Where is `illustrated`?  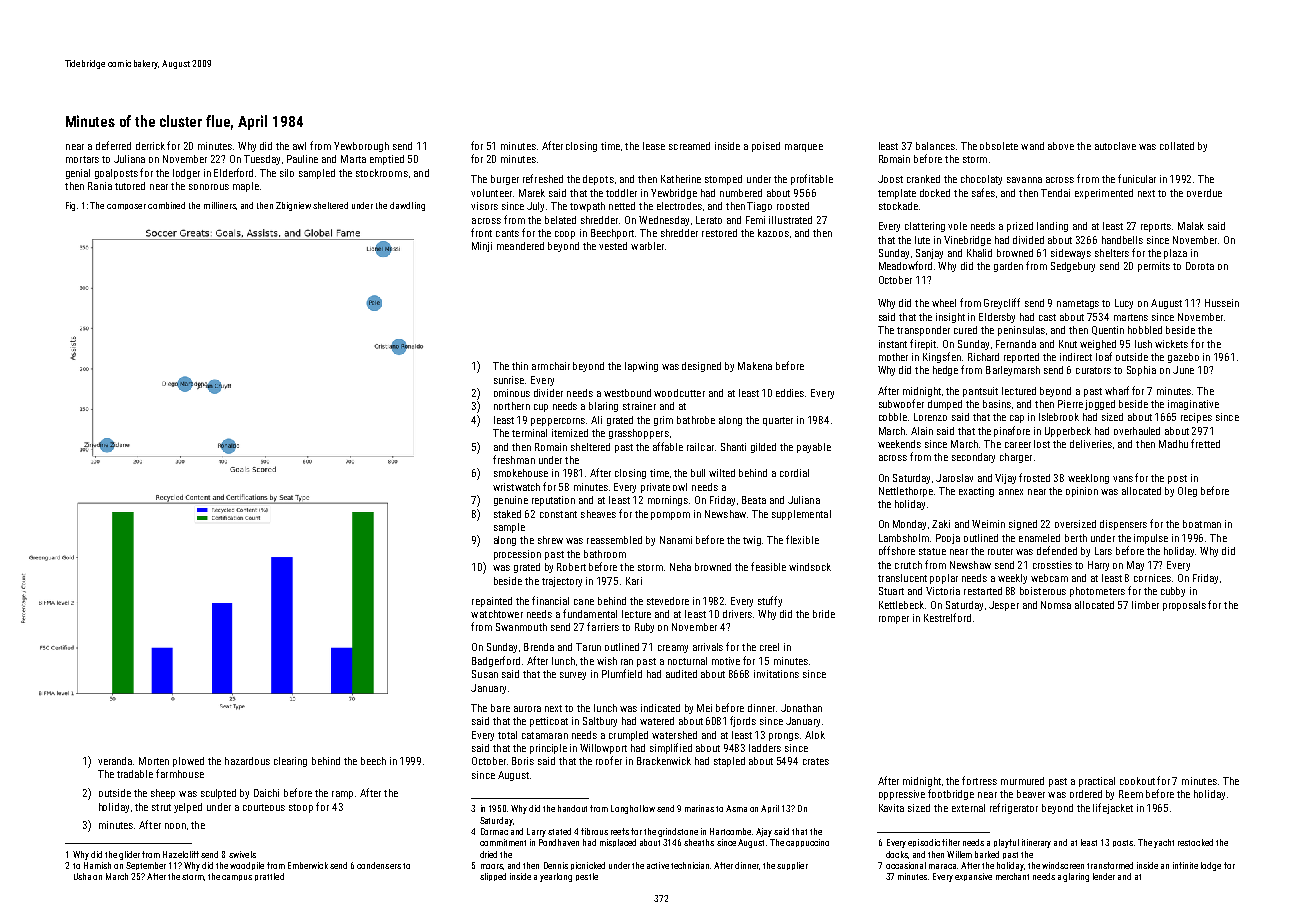 illustrated is located at coordinates (790, 220).
